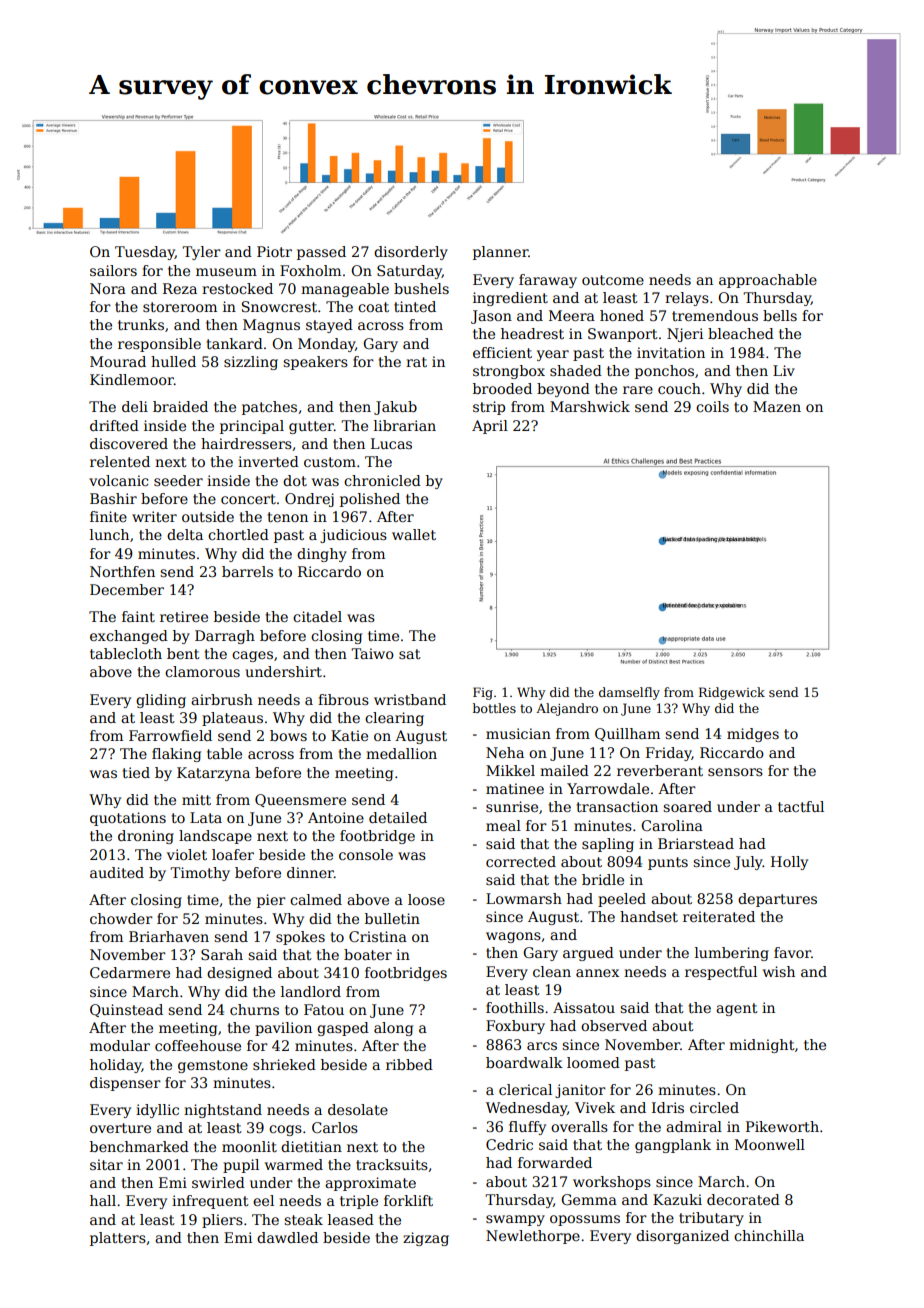 Image resolution: width=924 pixels, height=1308 pixels. What do you see at coordinates (226, 272) in the document?
I see `museum` at bounding box center [226, 272].
